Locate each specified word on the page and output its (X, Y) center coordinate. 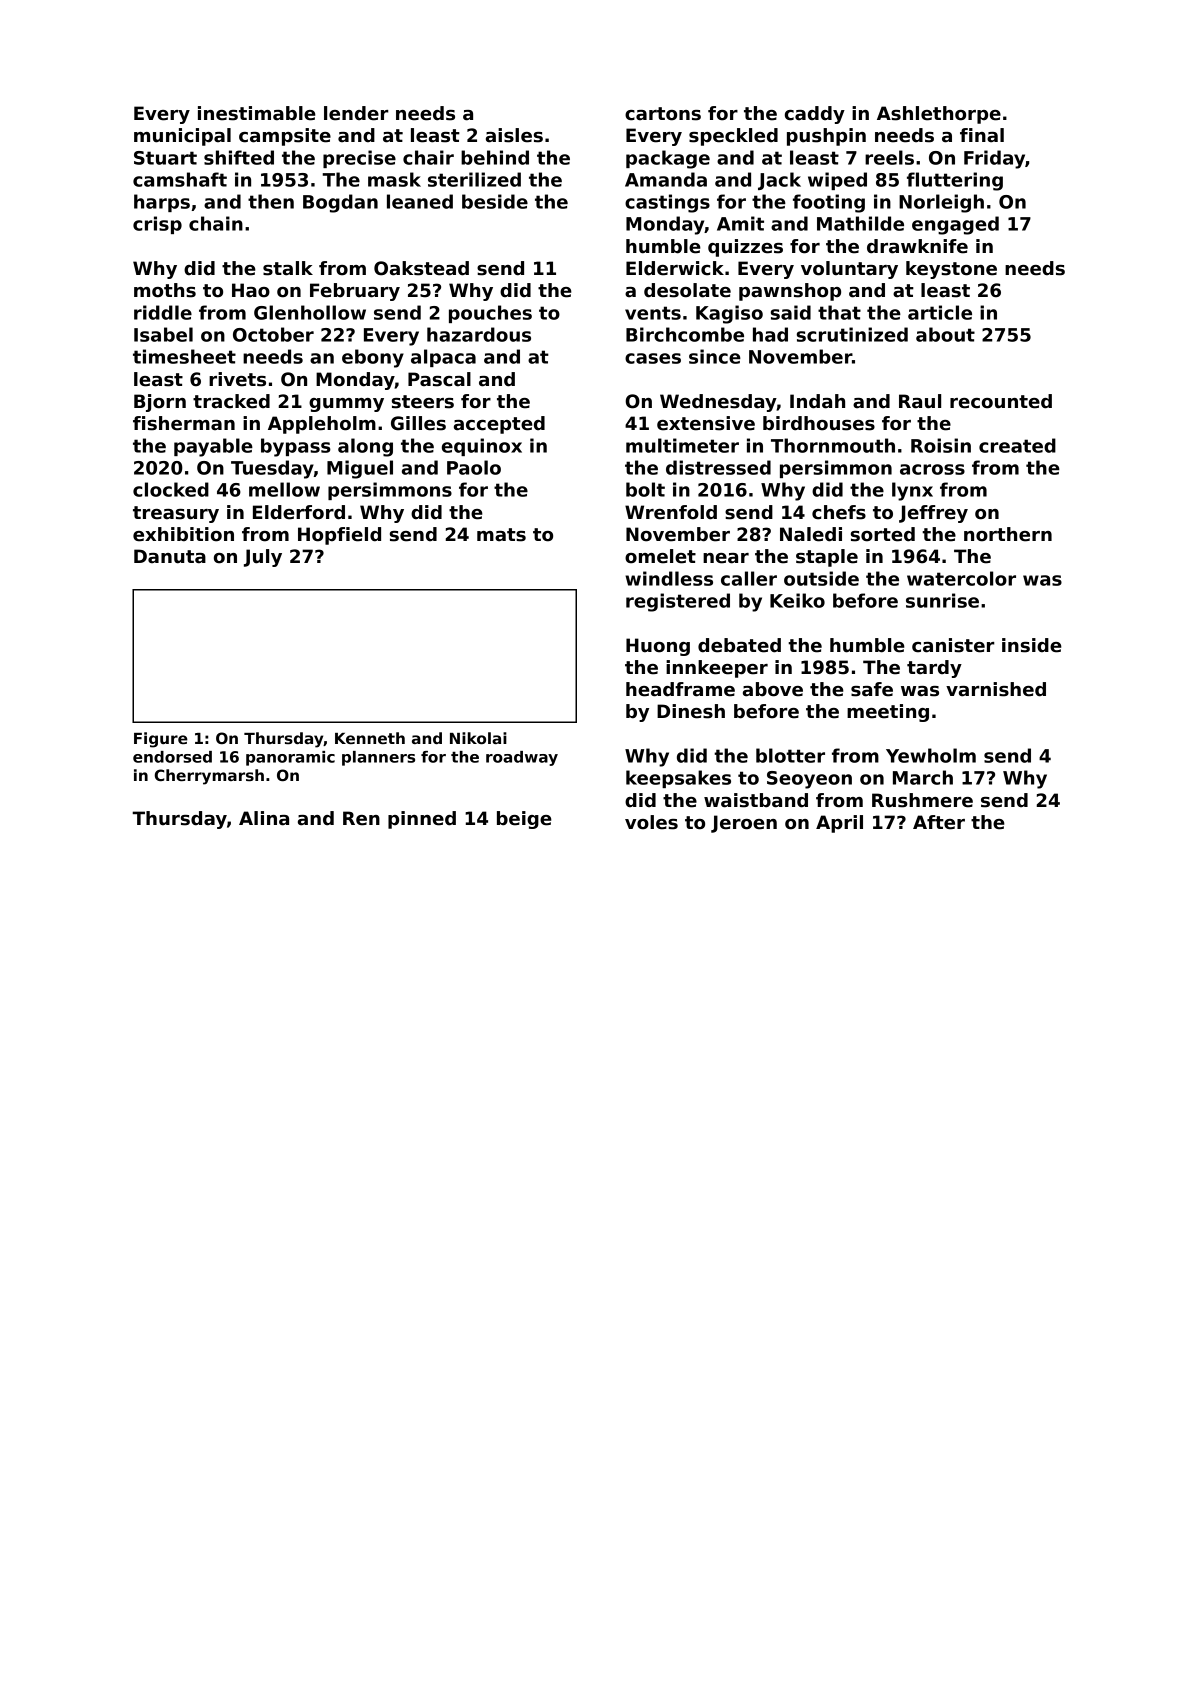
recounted (1001, 401)
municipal (182, 137)
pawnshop (790, 292)
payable (213, 447)
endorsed (172, 757)
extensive (706, 423)
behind (495, 157)
